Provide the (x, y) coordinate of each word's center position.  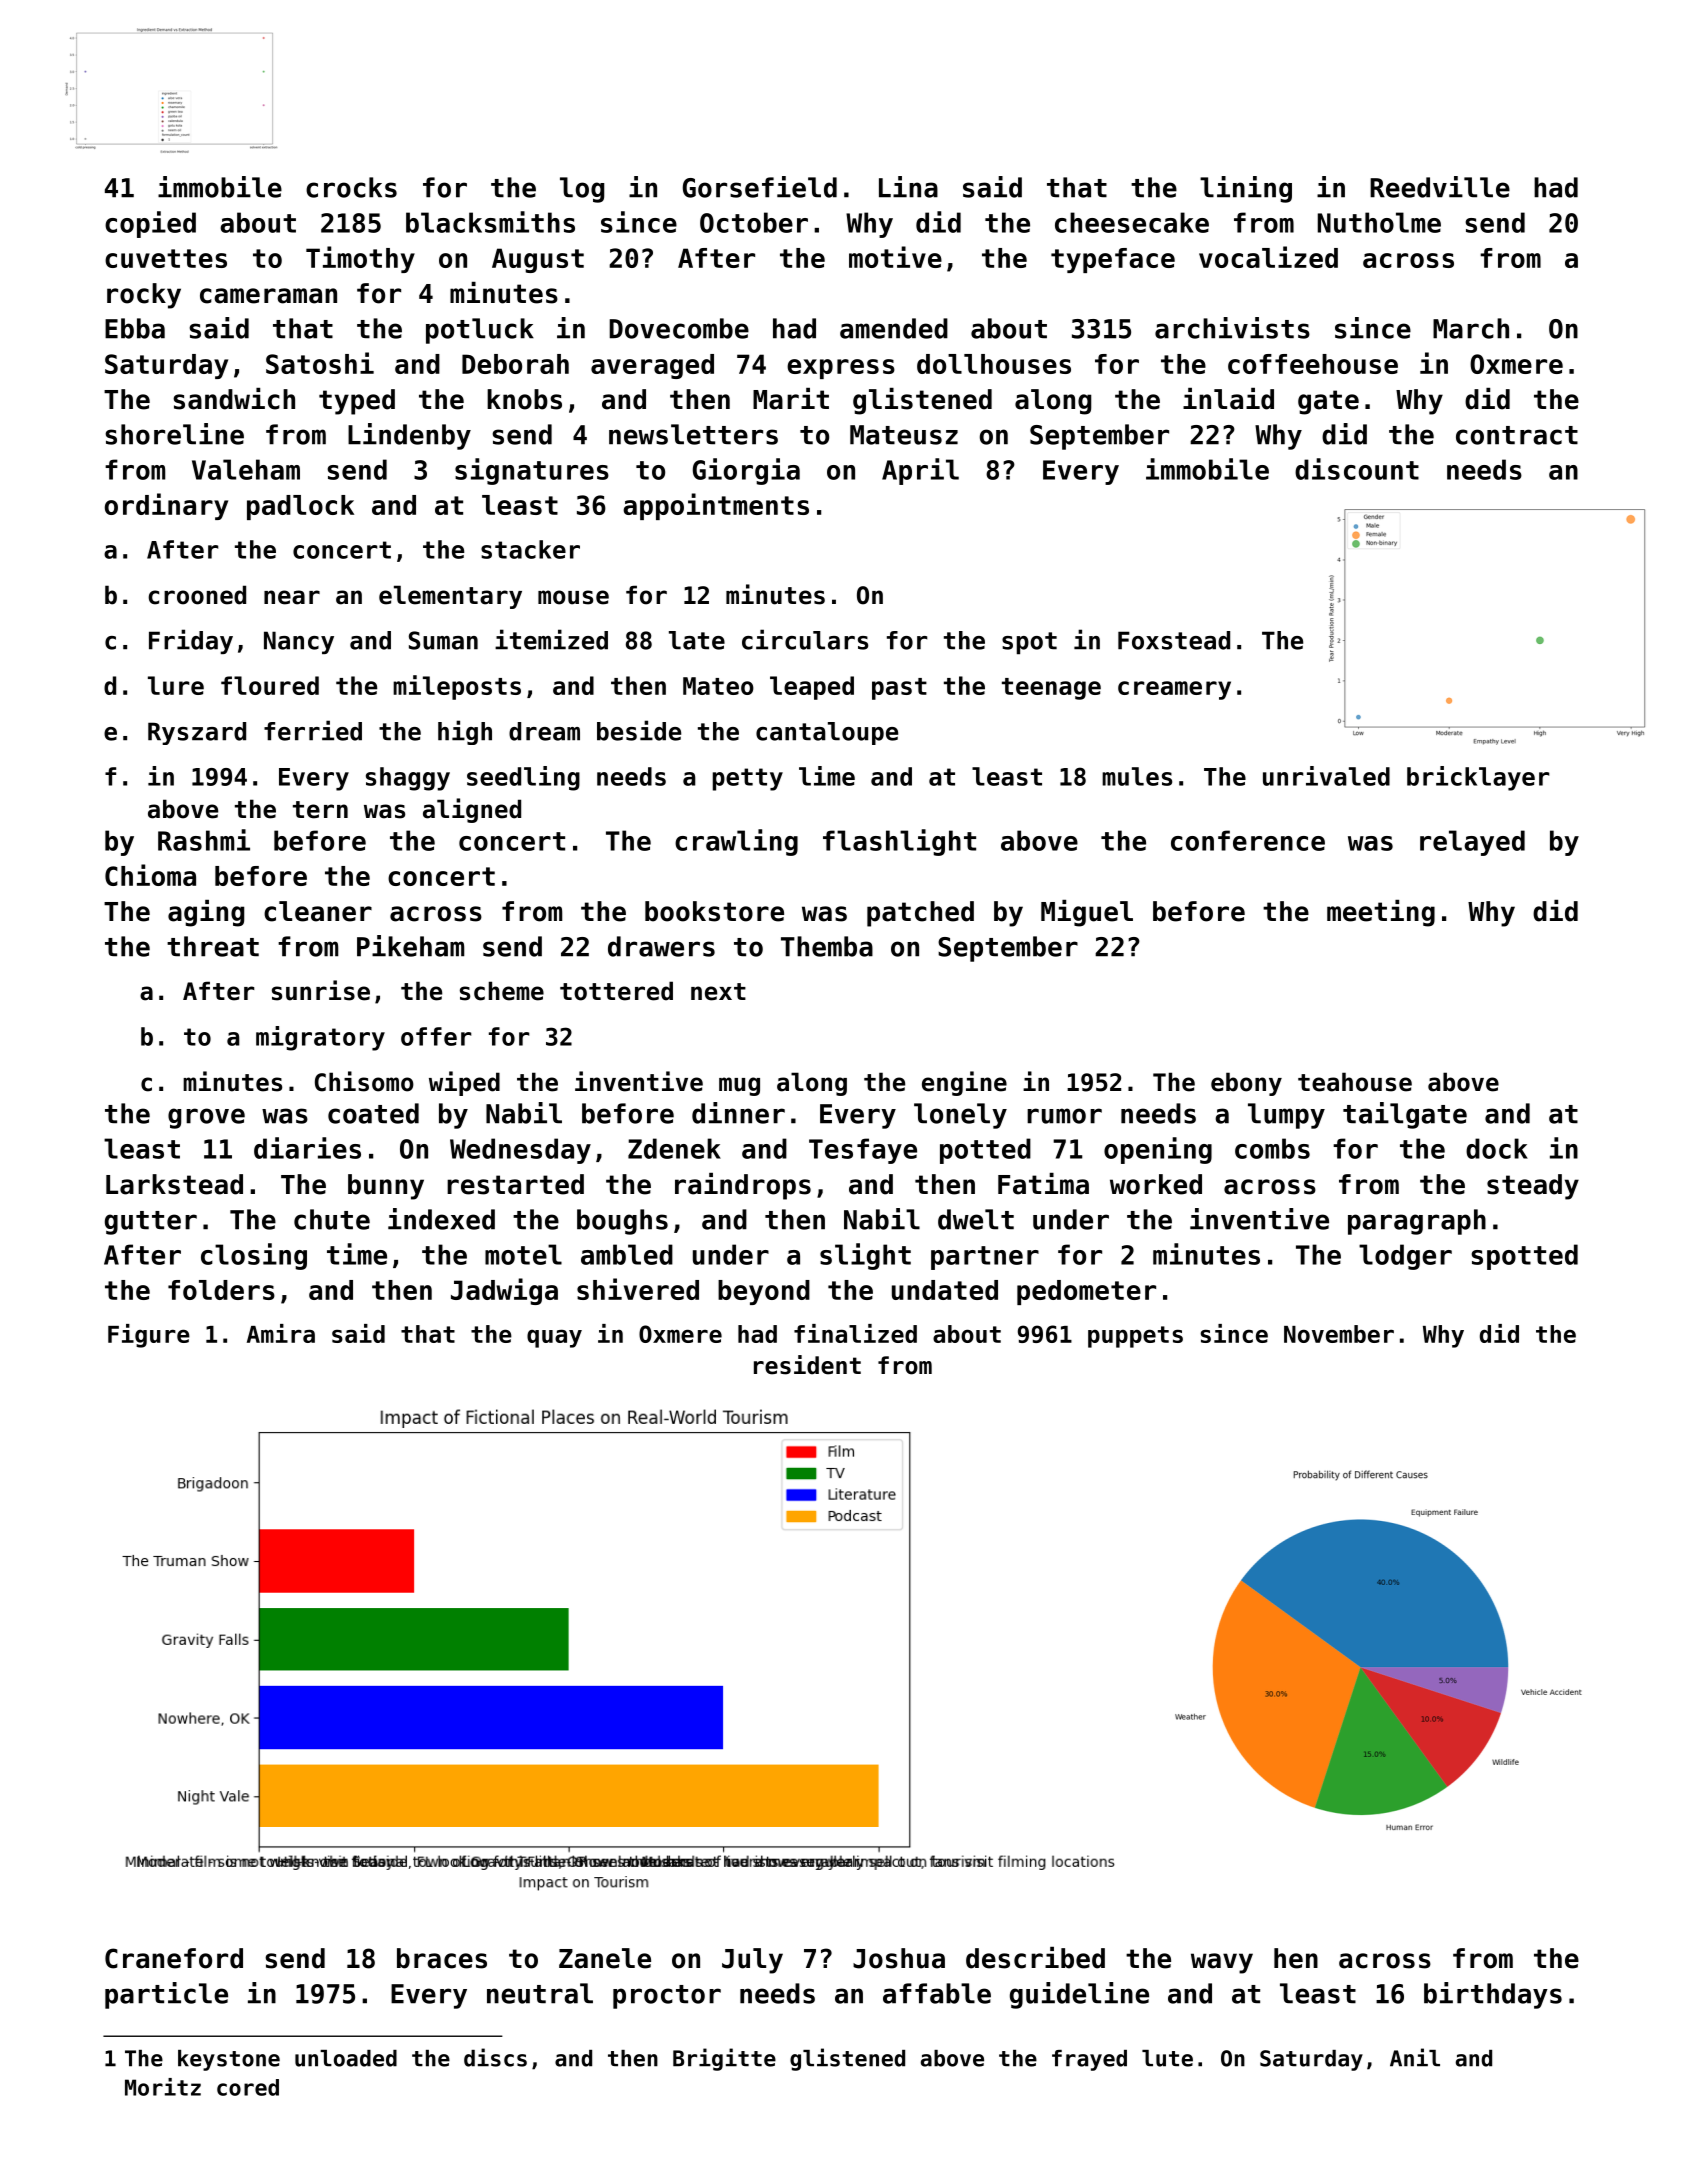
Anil (1415, 2057)
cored (248, 2087)
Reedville (1440, 187)
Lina (908, 187)
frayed (1089, 2060)
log (582, 190)
